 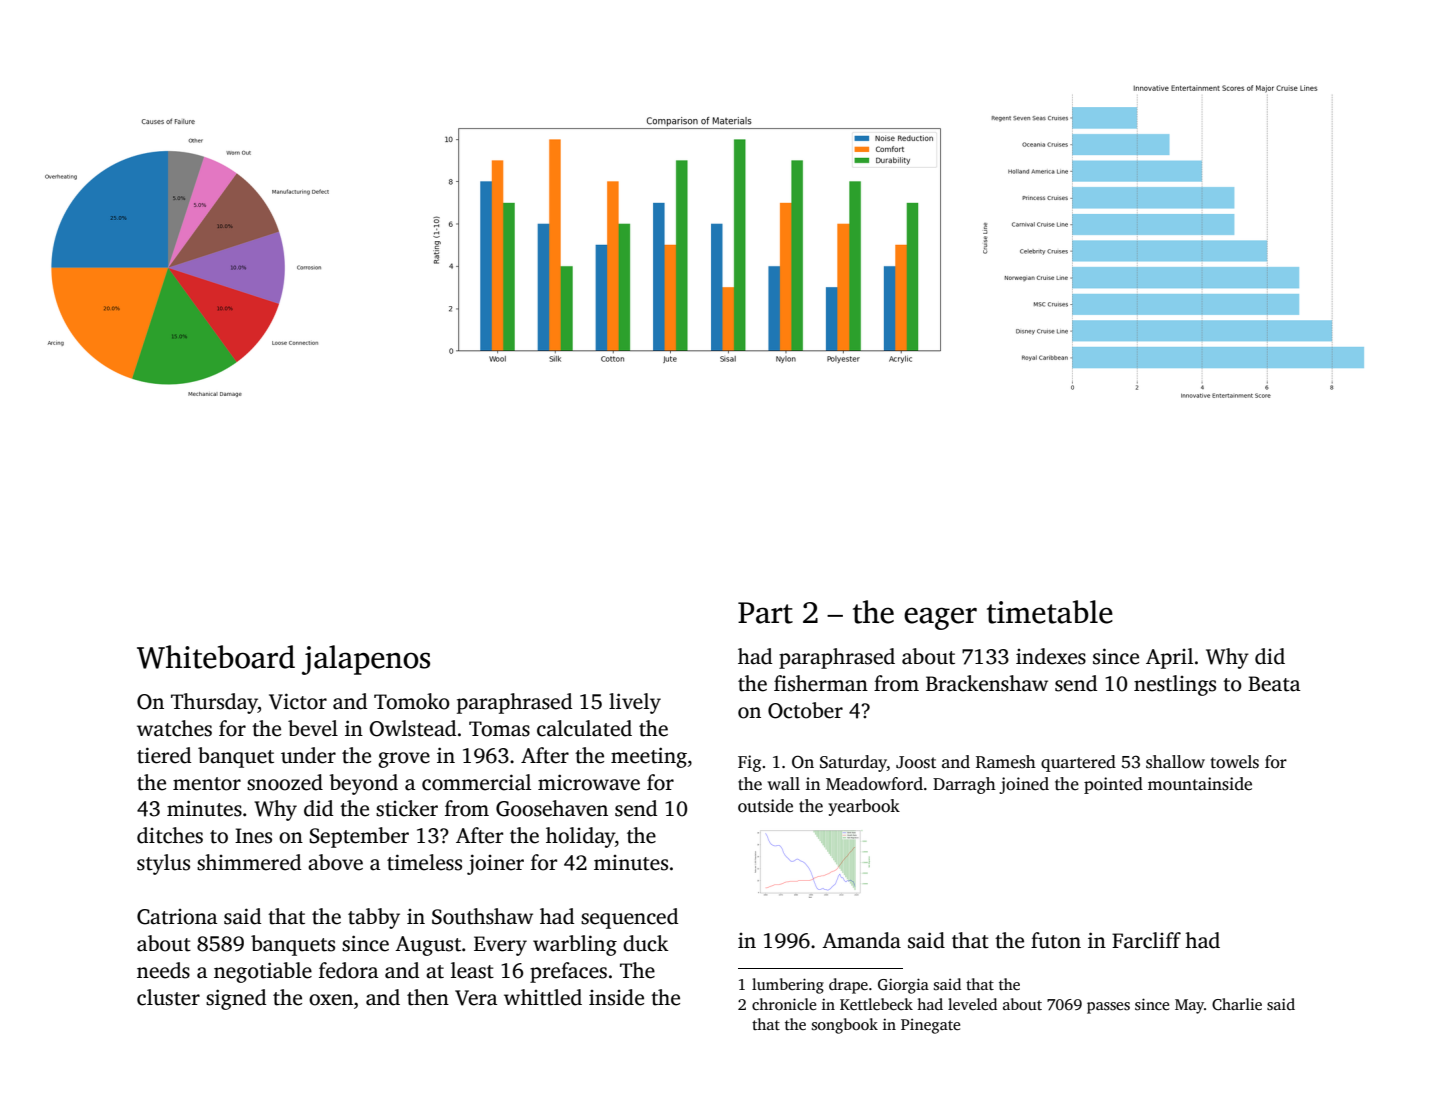 I want to click on towels, so click(x=1235, y=762).
